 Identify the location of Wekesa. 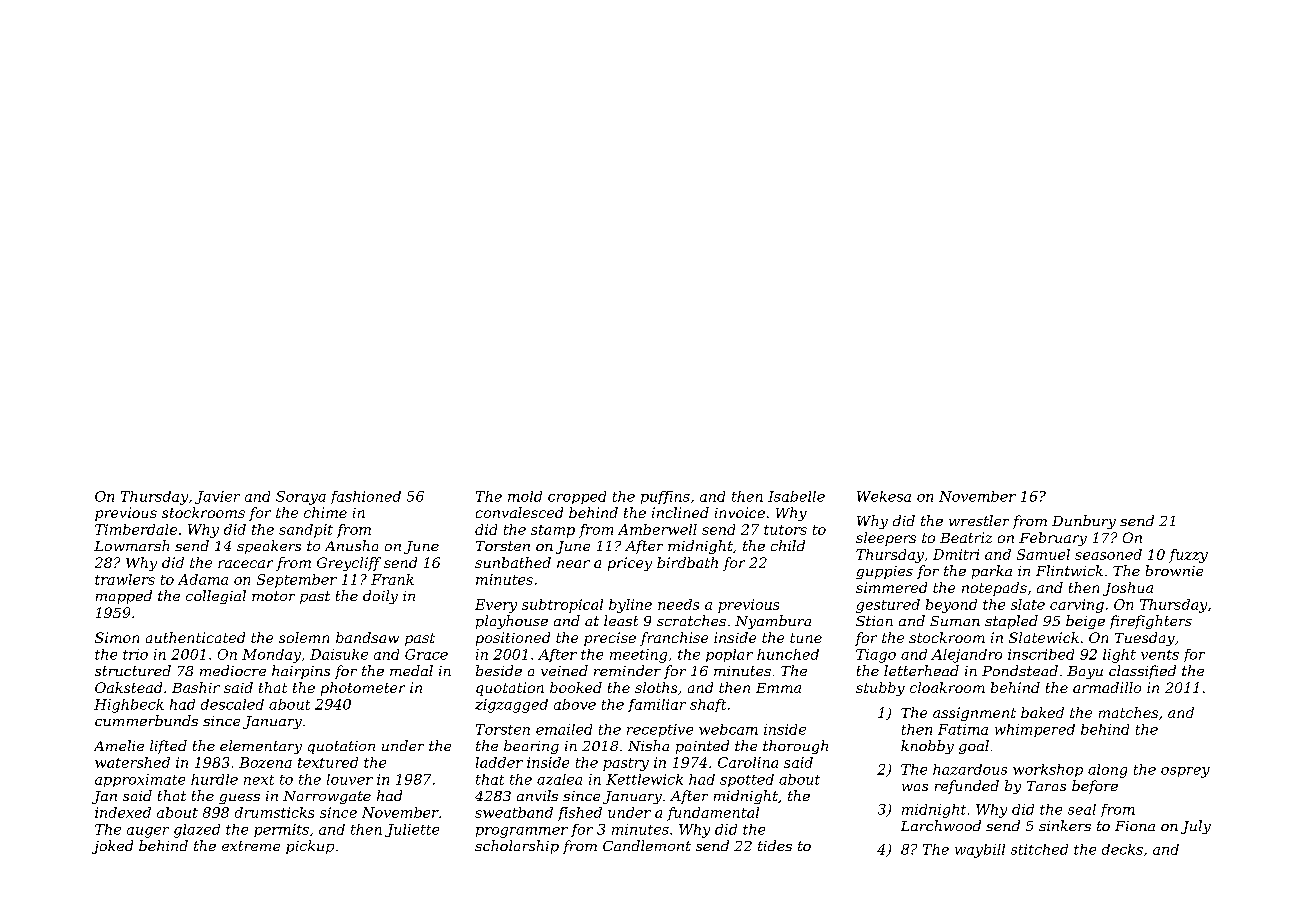
(884, 496).
